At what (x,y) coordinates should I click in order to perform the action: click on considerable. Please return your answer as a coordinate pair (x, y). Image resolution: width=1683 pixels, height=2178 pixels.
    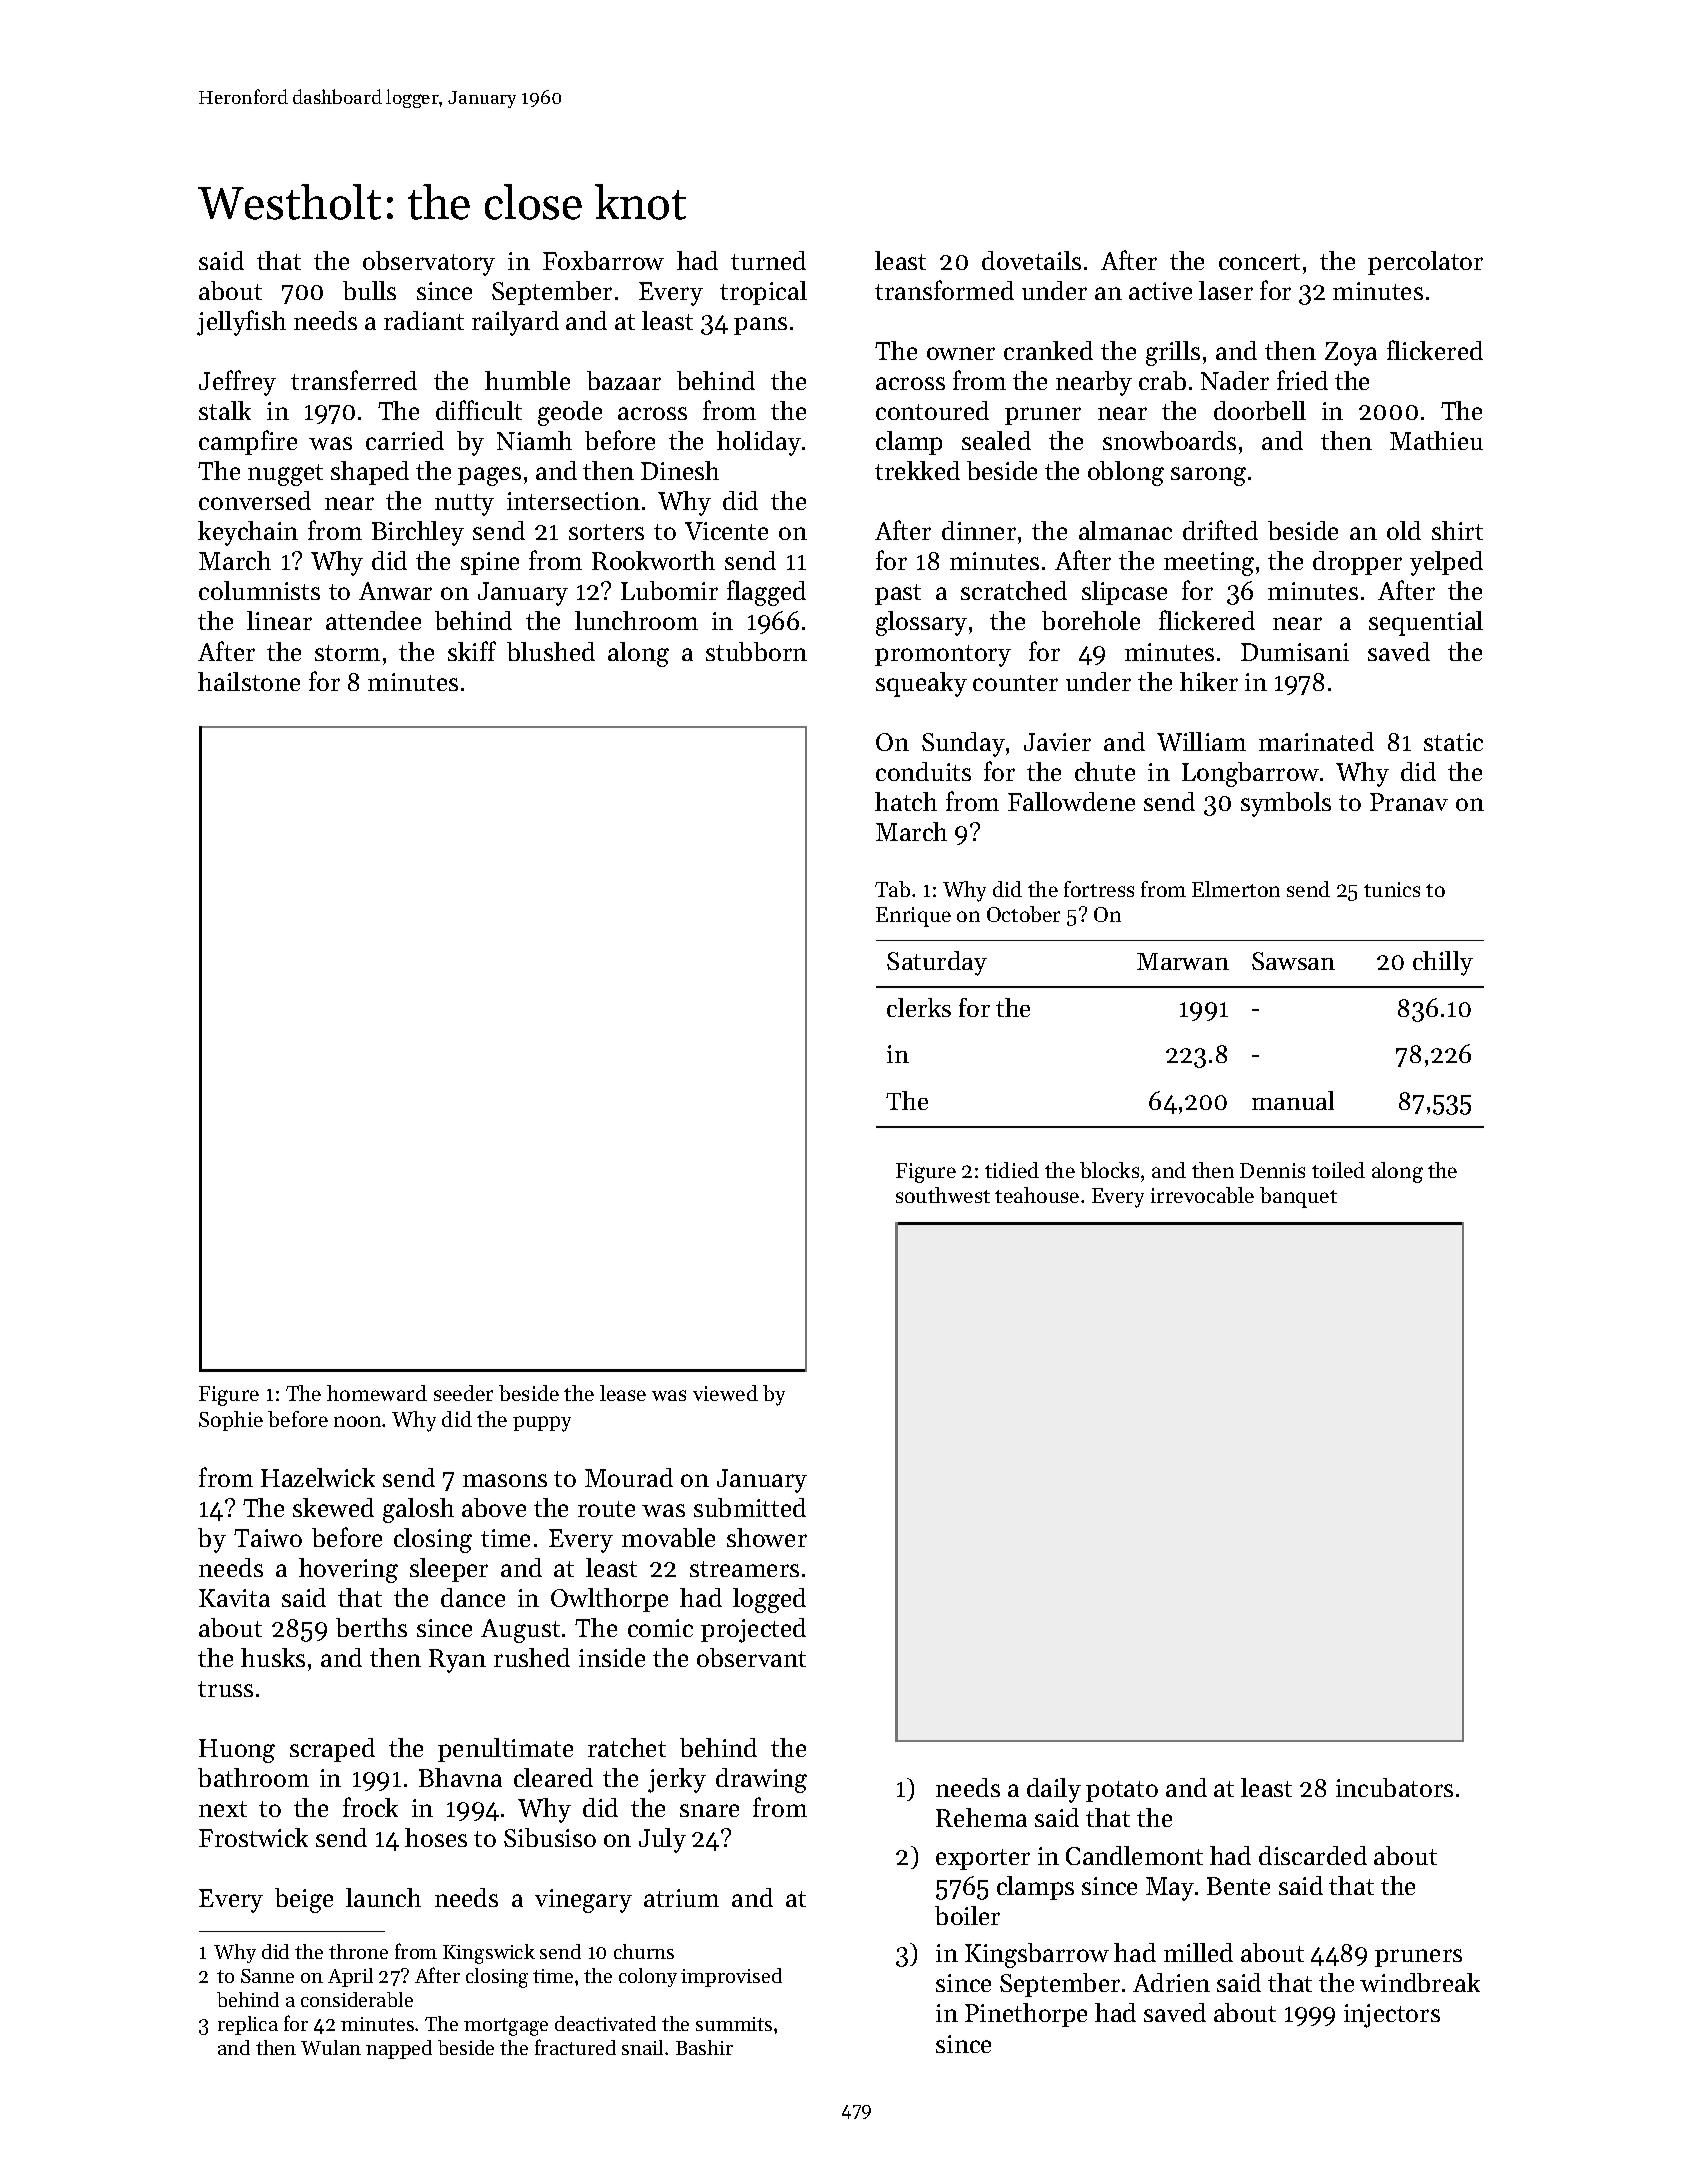
    Looking at the image, I should click on (357, 1999).
